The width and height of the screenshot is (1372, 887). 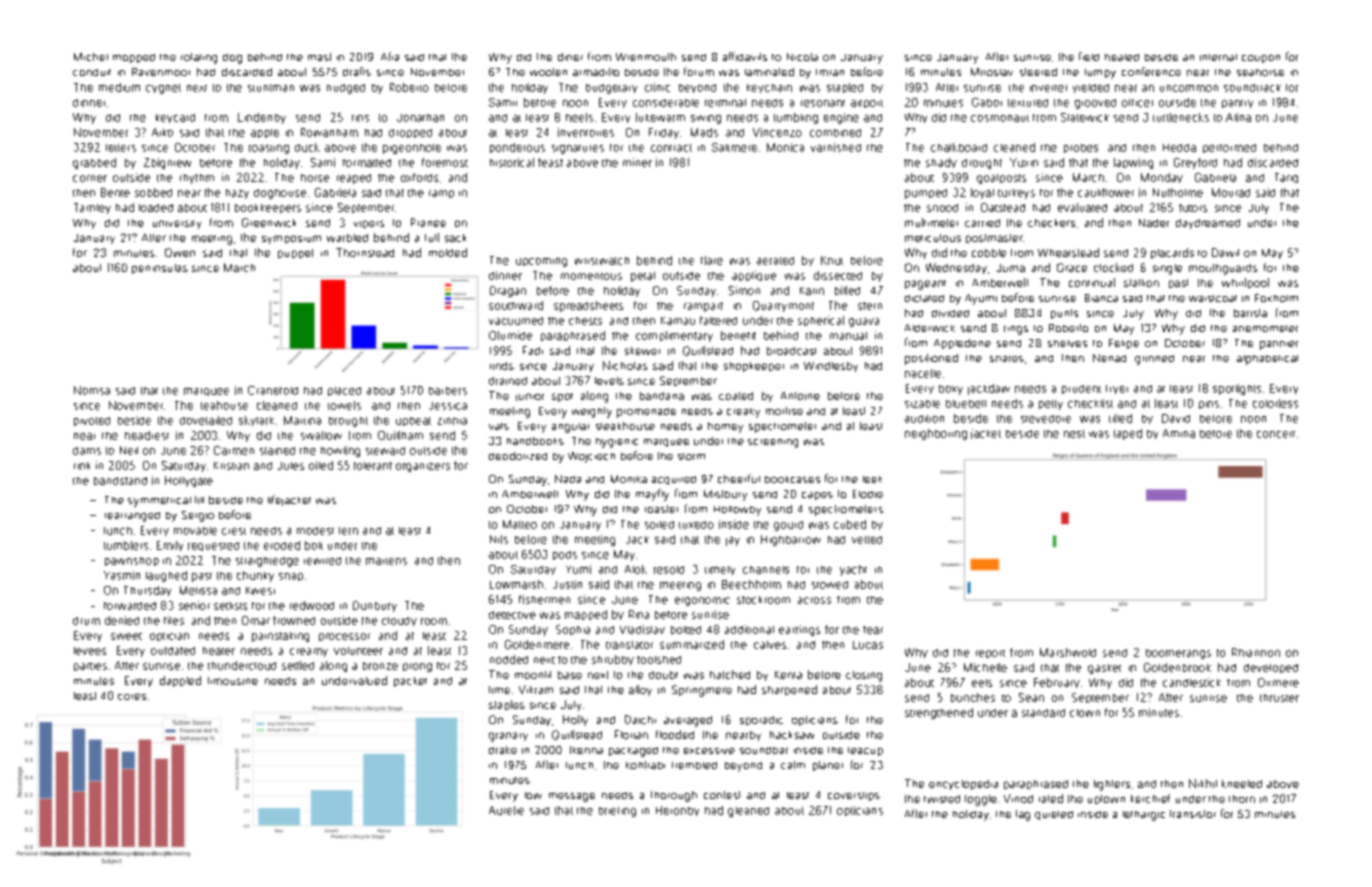 What do you see at coordinates (134, 58) in the screenshot?
I see `mopped` at bounding box center [134, 58].
